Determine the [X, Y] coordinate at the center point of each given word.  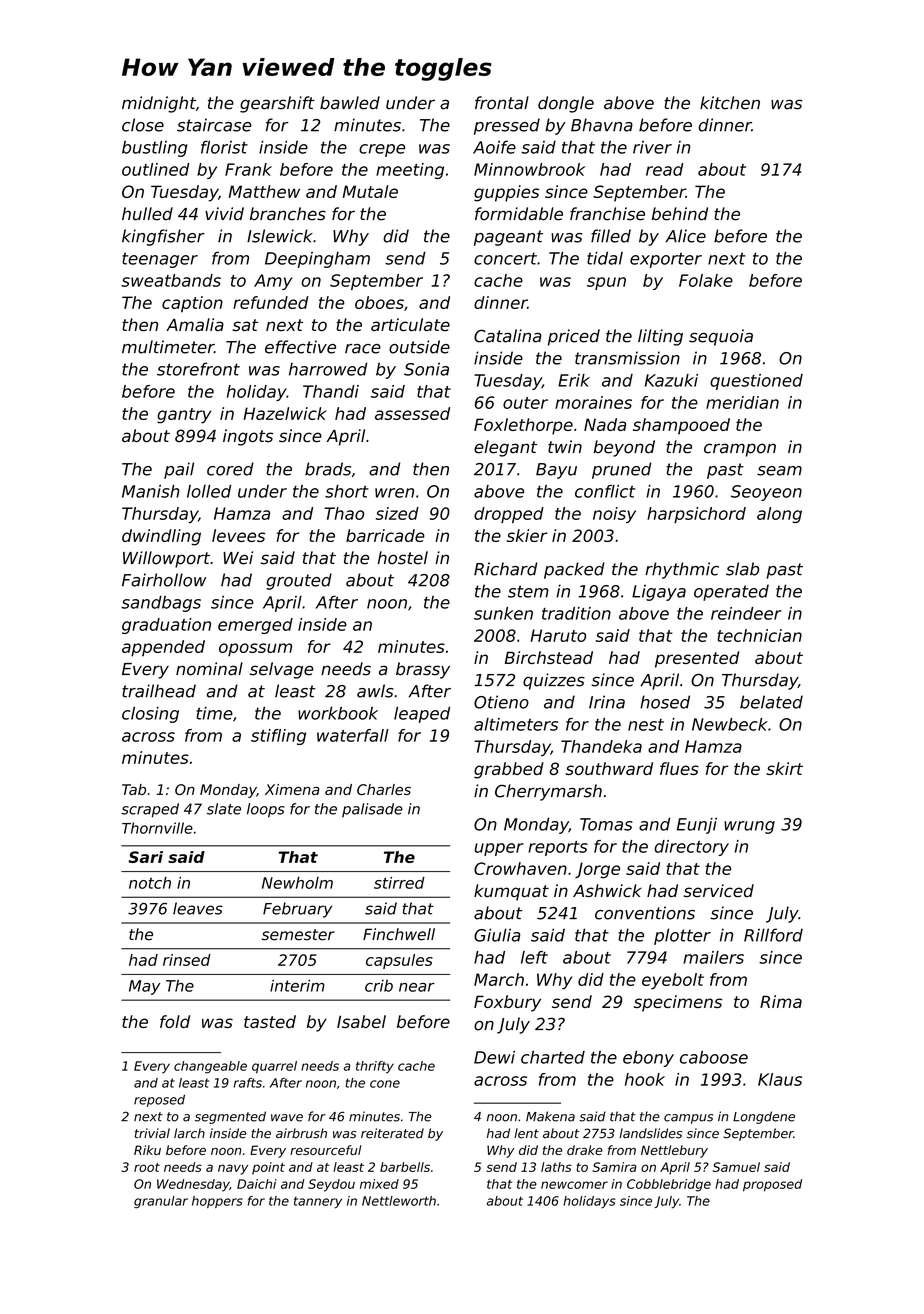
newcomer [574, 1185]
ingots [248, 437]
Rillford [773, 935]
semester [298, 935]
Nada [605, 424]
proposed [772, 1185]
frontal [502, 103]
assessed [412, 413]
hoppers [217, 1202]
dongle [566, 104]
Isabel [361, 1021]
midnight [159, 104]
